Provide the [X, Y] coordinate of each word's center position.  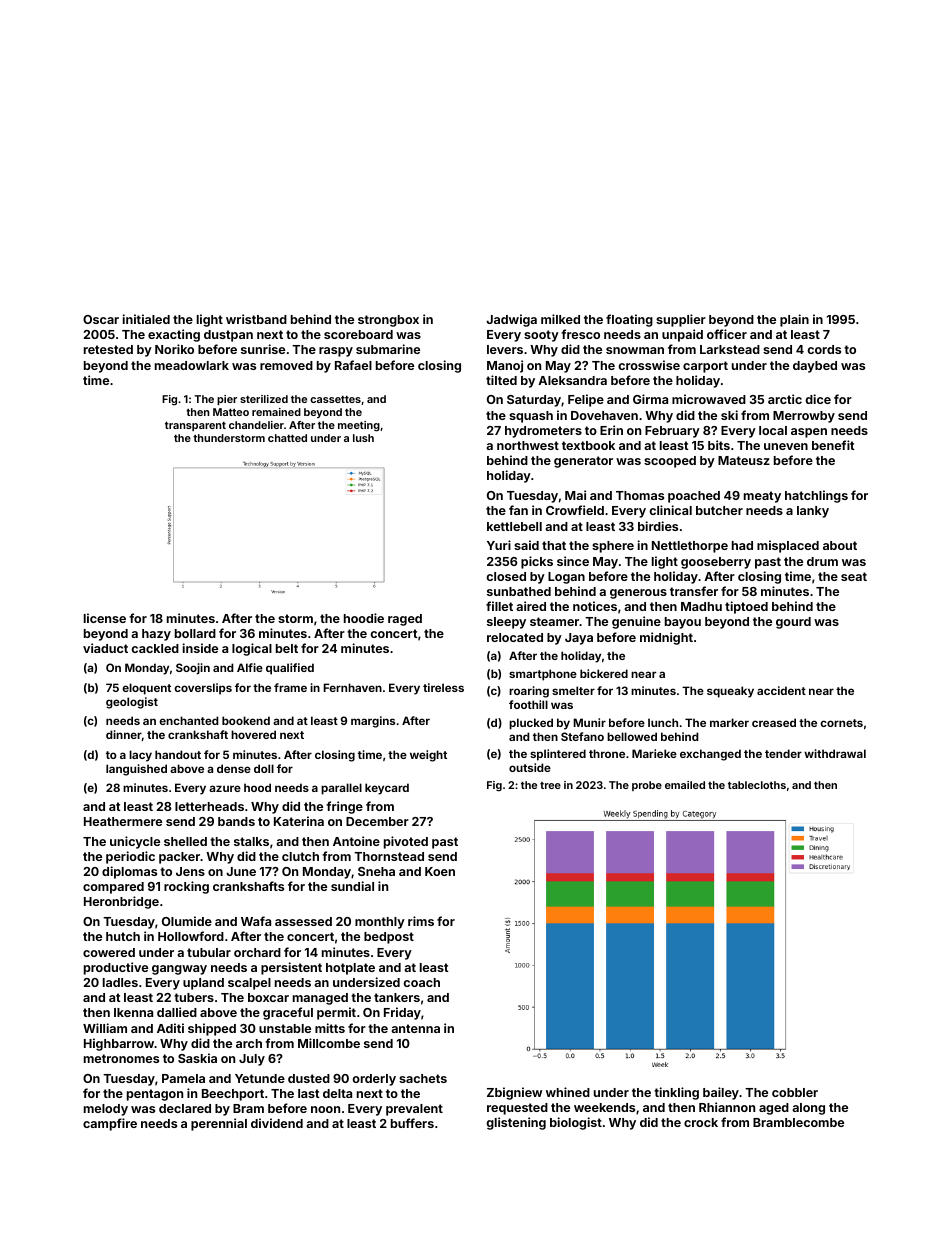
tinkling [676, 1093]
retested [108, 349]
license [105, 618]
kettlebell [514, 526]
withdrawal [835, 753]
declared [185, 1108]
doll [264, 768]
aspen [809, 433]
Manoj [505, 366]
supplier [681, 320]
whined [568, 1092]
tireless [443, 687]
